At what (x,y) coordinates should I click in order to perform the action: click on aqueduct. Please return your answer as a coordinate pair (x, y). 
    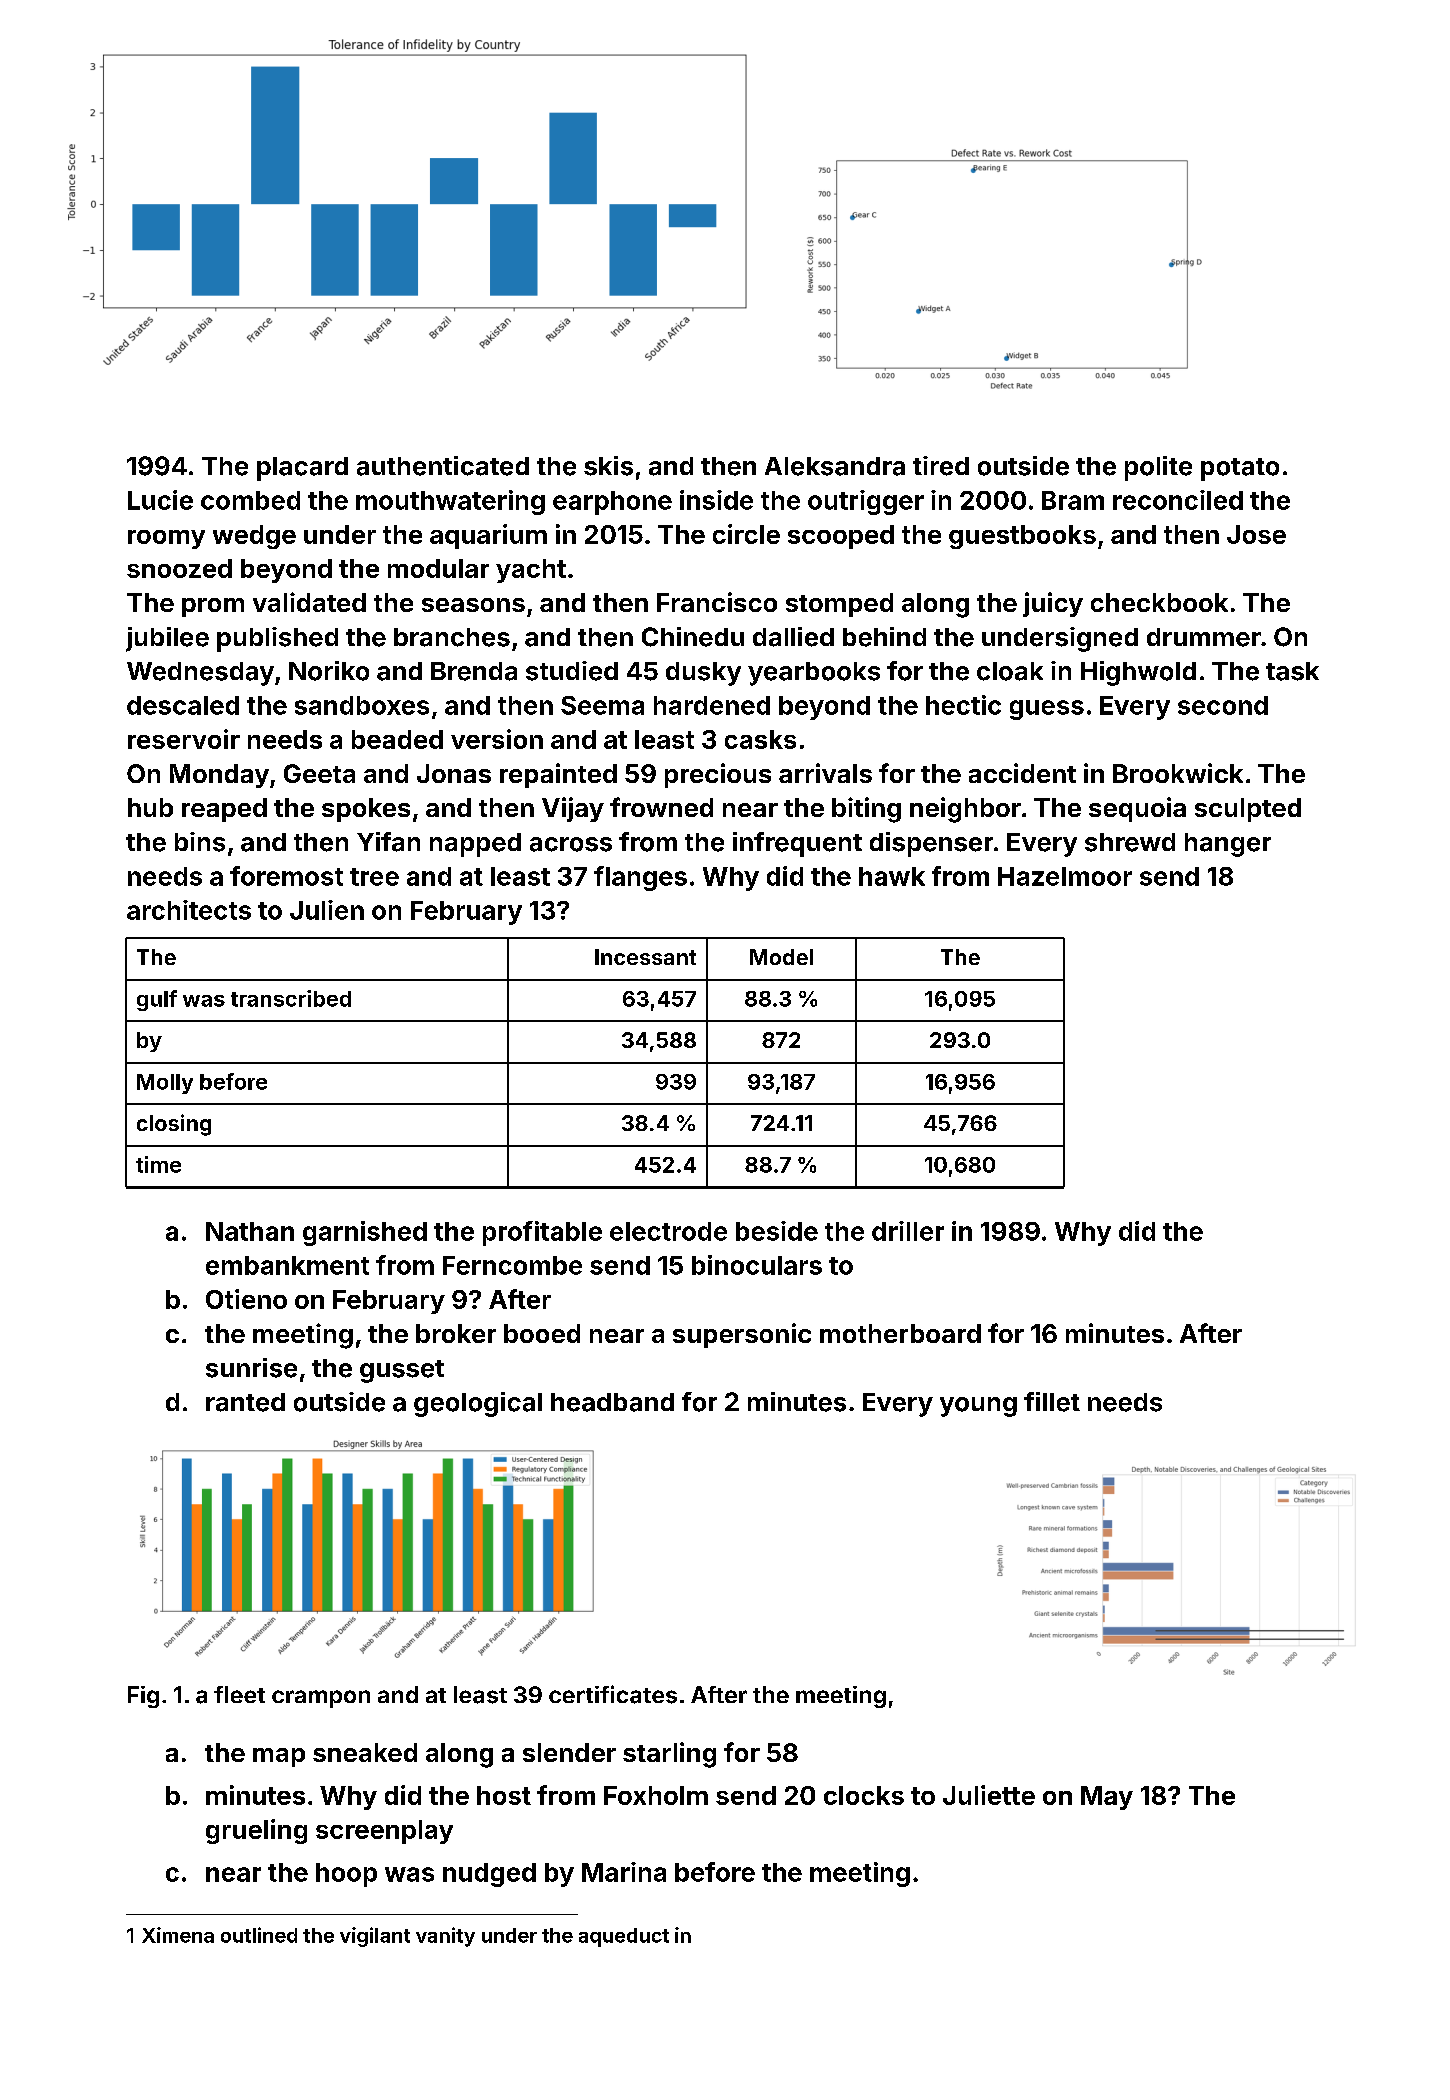
    Looking at the image, I should click on (624, 1937).
